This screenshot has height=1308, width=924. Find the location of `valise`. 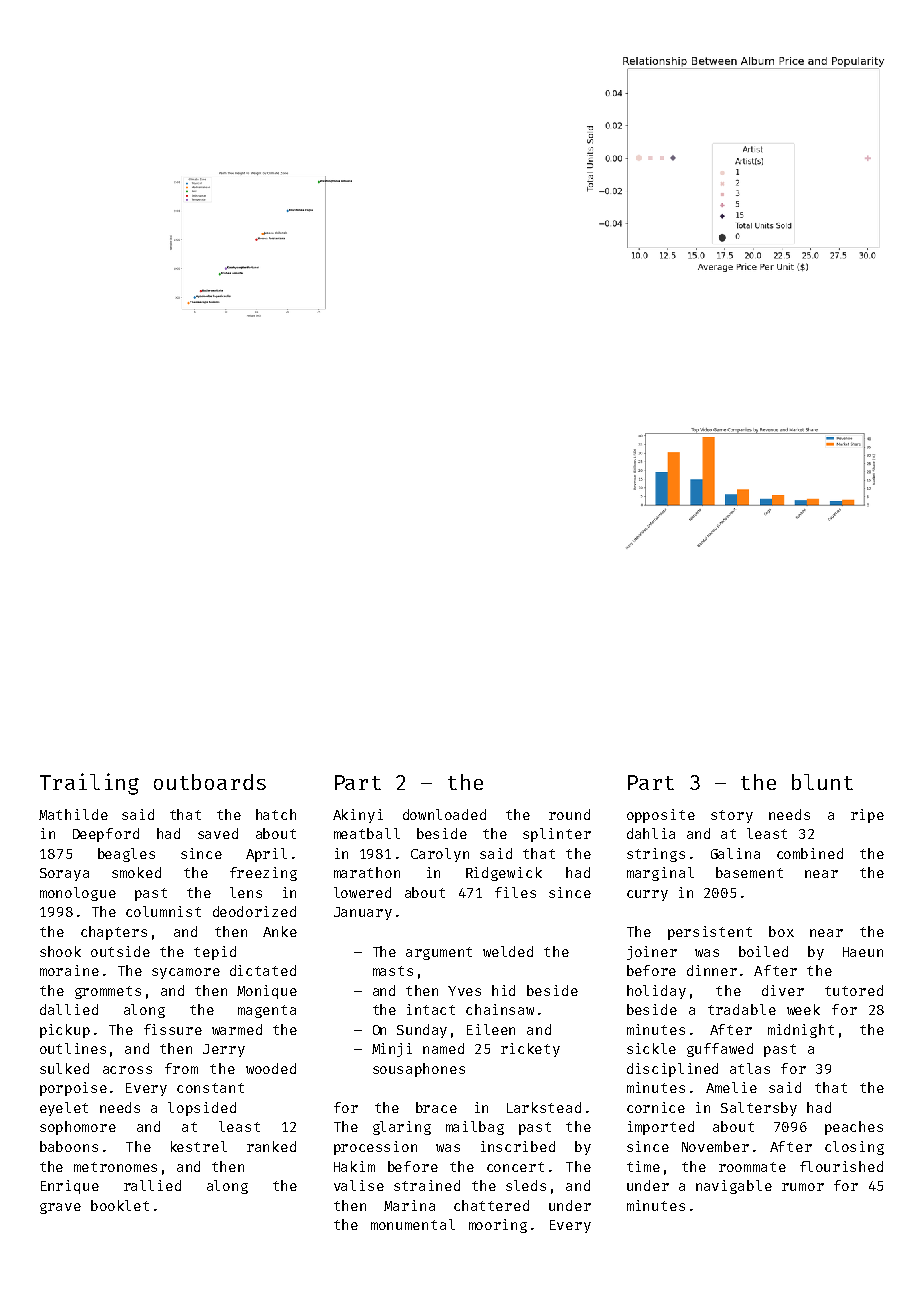

valise is located at coordinates (359, 1185).
